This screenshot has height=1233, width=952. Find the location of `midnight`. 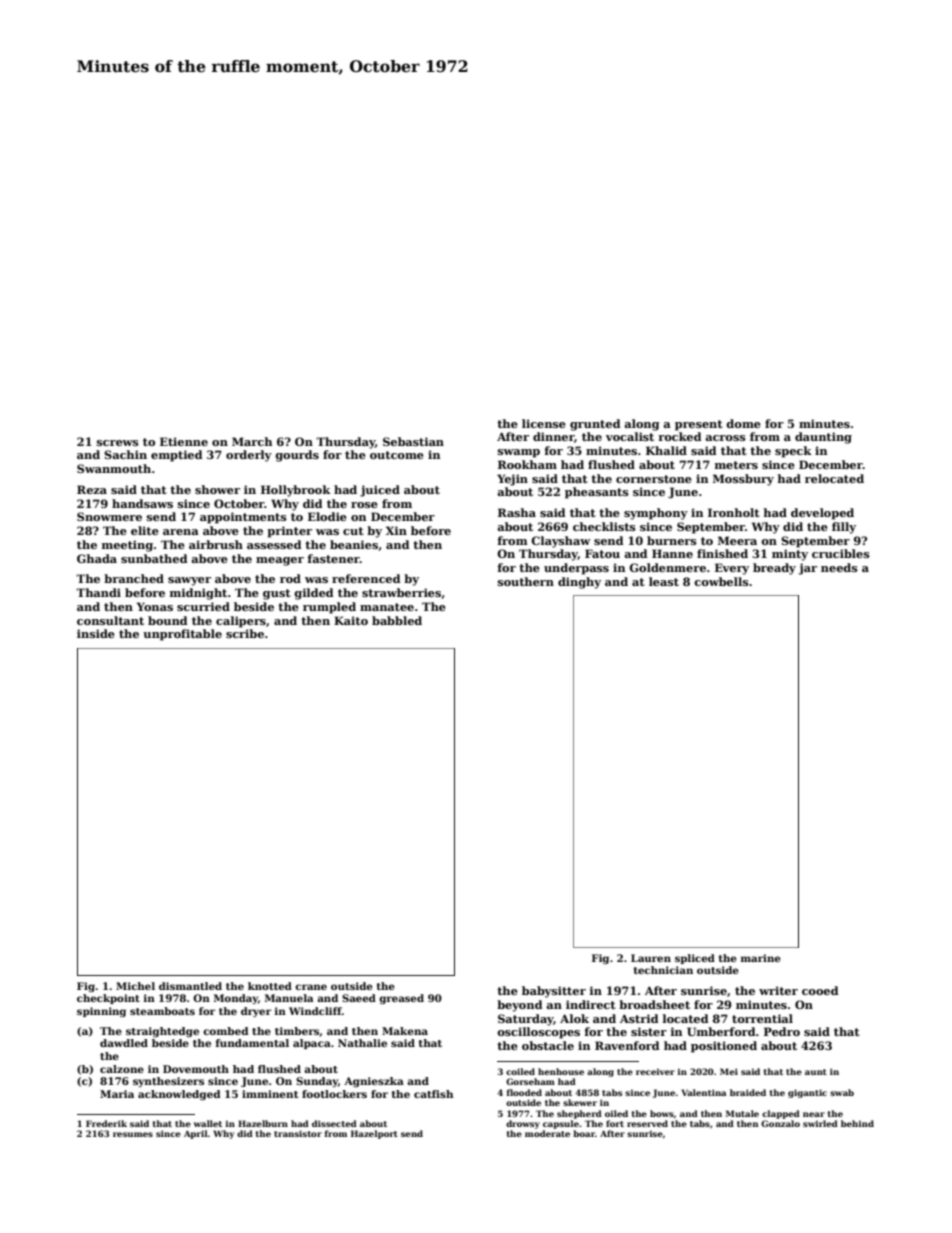

midnight is located at coordinates (198, 594).
